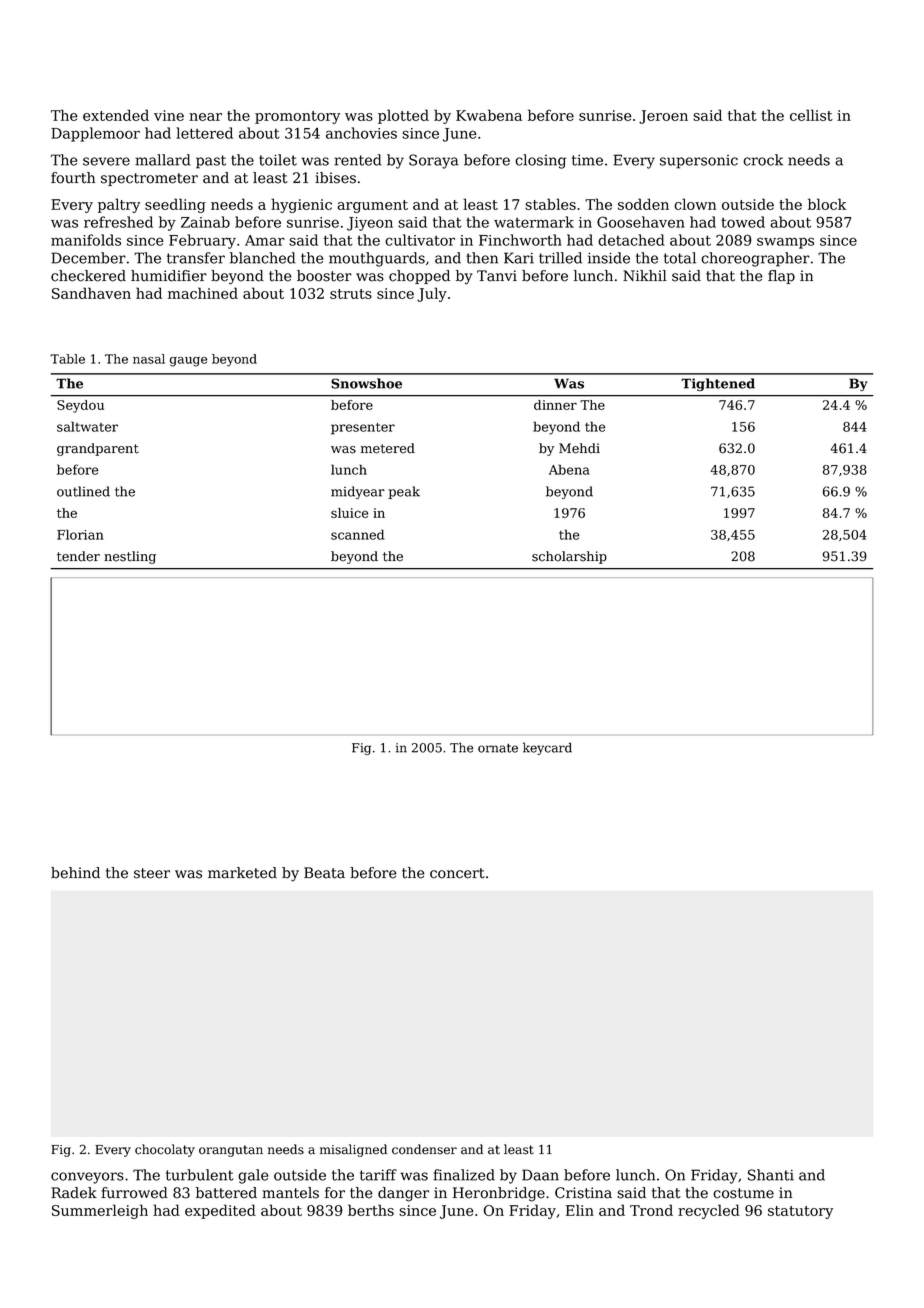 The width and height of the document is (924, 1308). Describe the element at coordinates (569, 557) in the document. I see `scholarship` at that location.
